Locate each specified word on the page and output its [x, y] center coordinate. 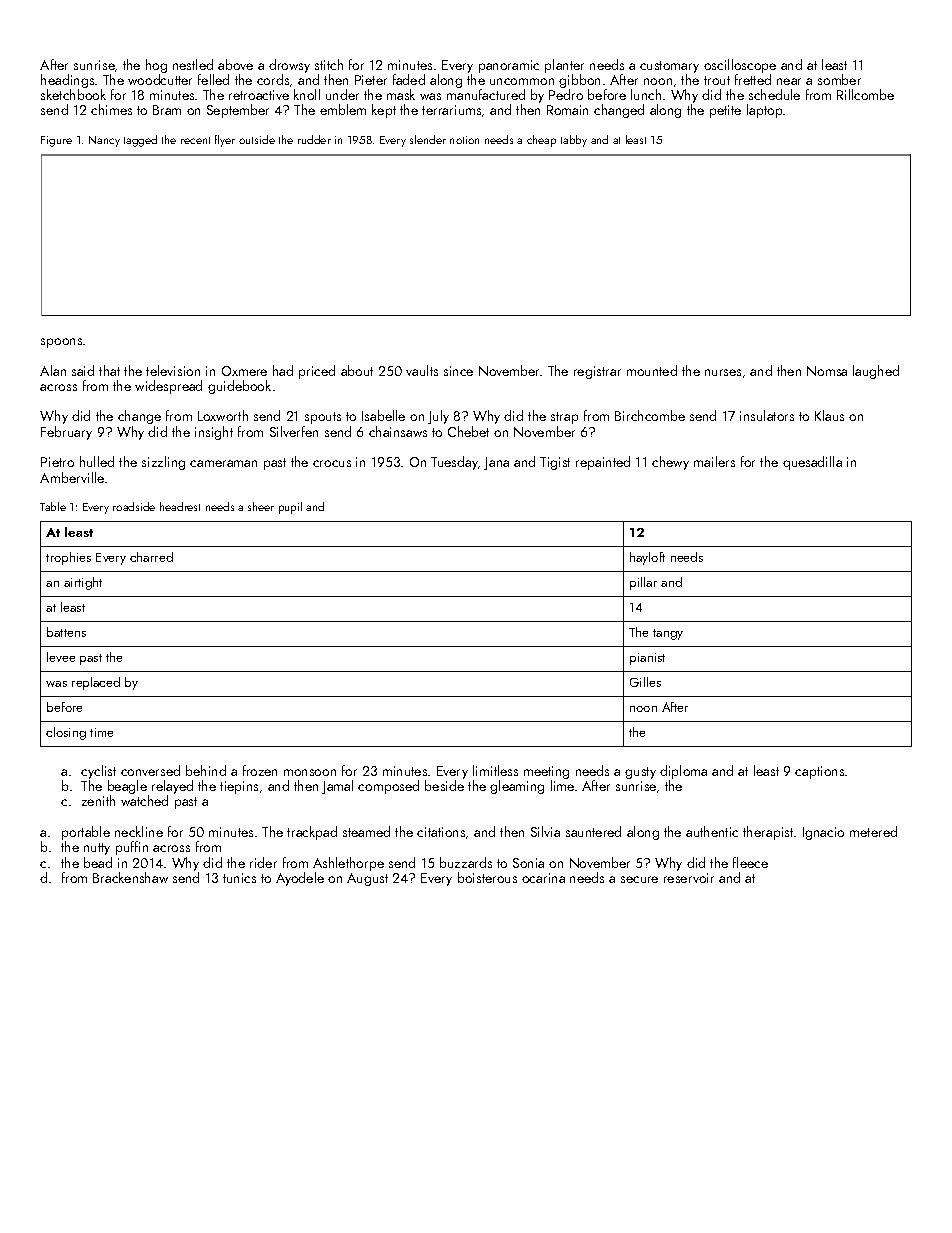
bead [98, 862]
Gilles [645, 682]
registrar [597, 372]
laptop [764, 111]
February [66, 433]
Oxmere [244, 371]
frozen [260, 770]
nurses [723, 372]
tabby [574, 141]
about [357, 370]
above [235, 64]
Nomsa [827, 371]
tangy [668, 634]
